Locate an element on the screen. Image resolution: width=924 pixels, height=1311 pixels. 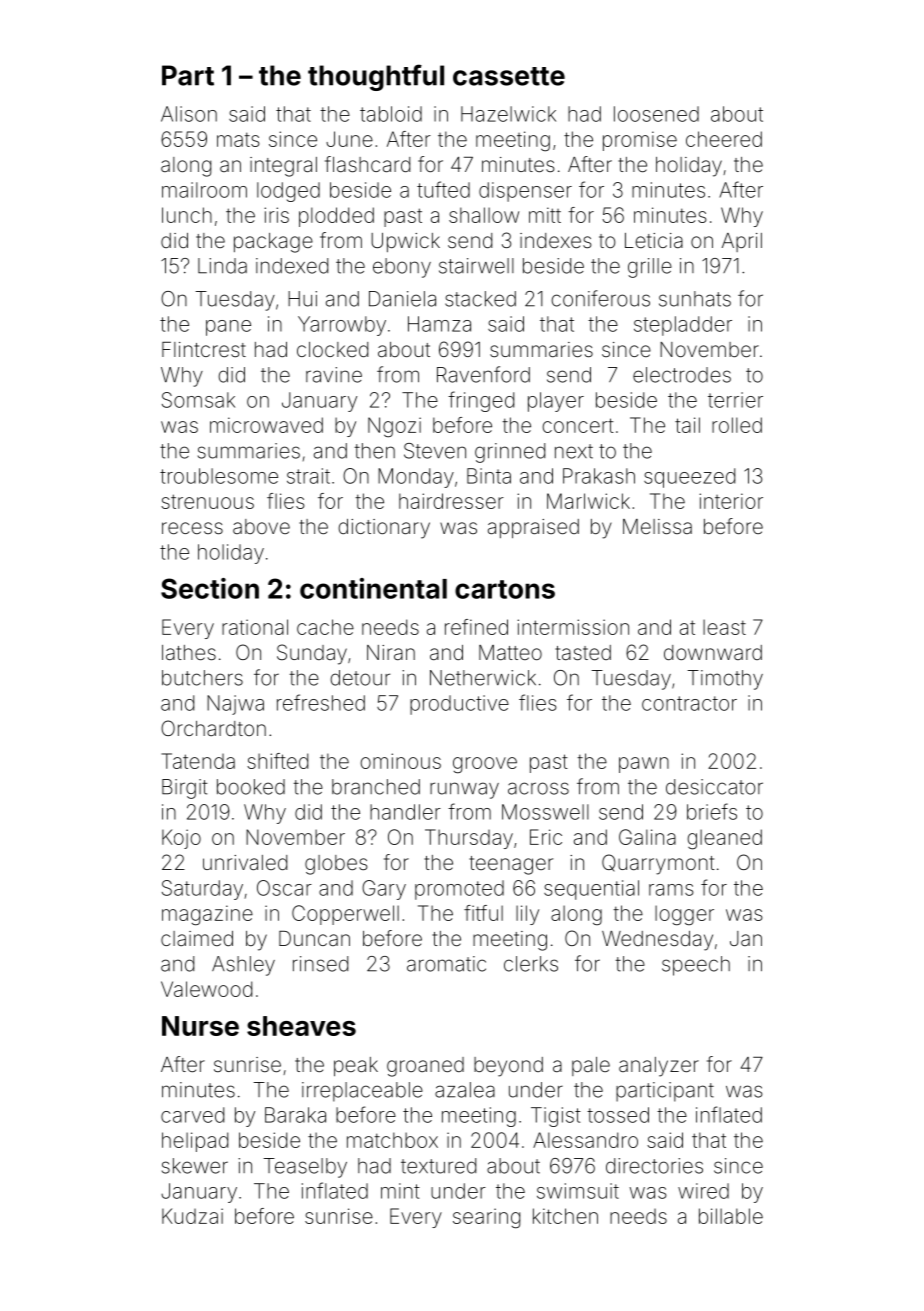
claimed is located at coordinates (197, 938).
